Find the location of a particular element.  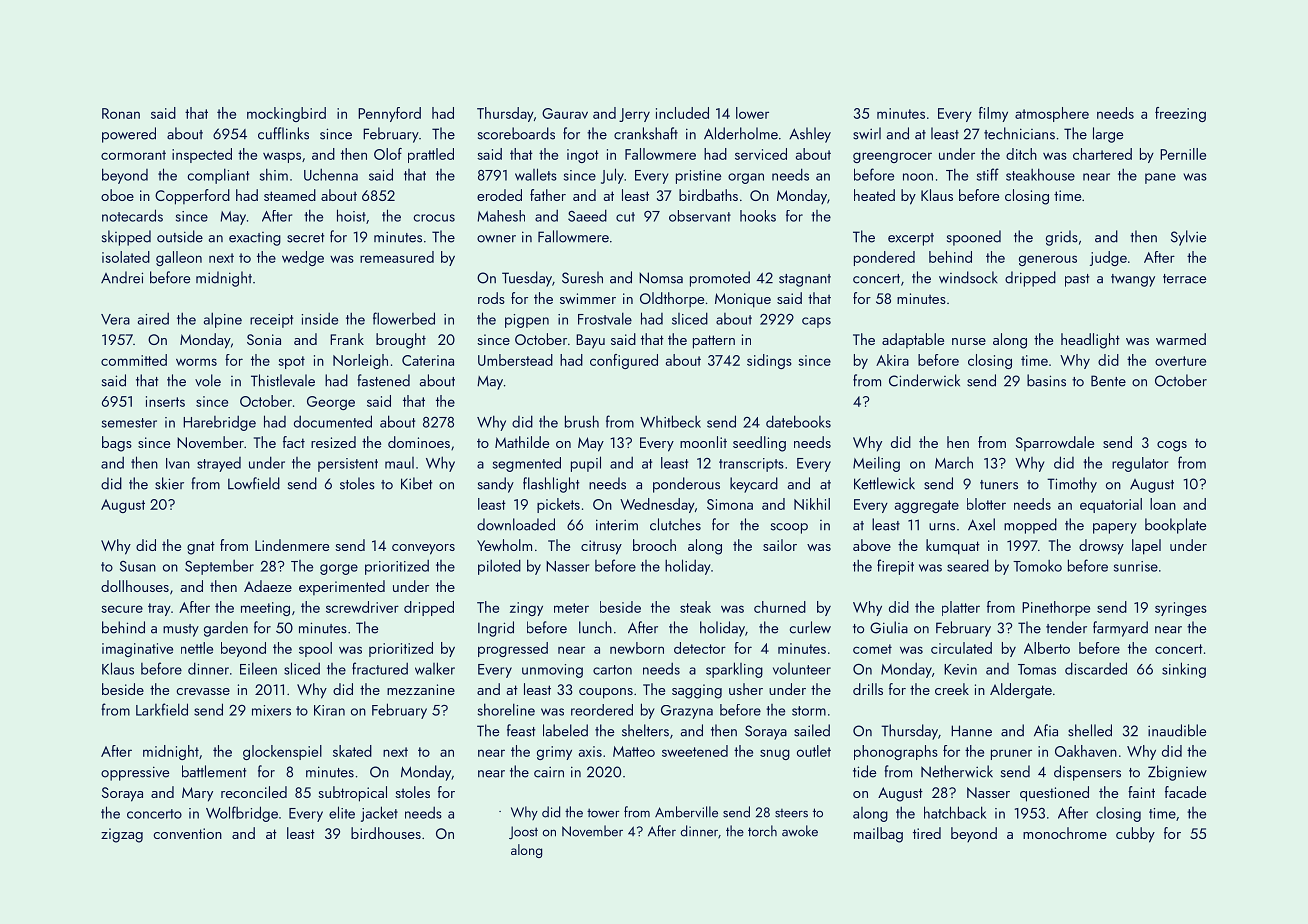

downloaded is located at coordinates (516, 524).
